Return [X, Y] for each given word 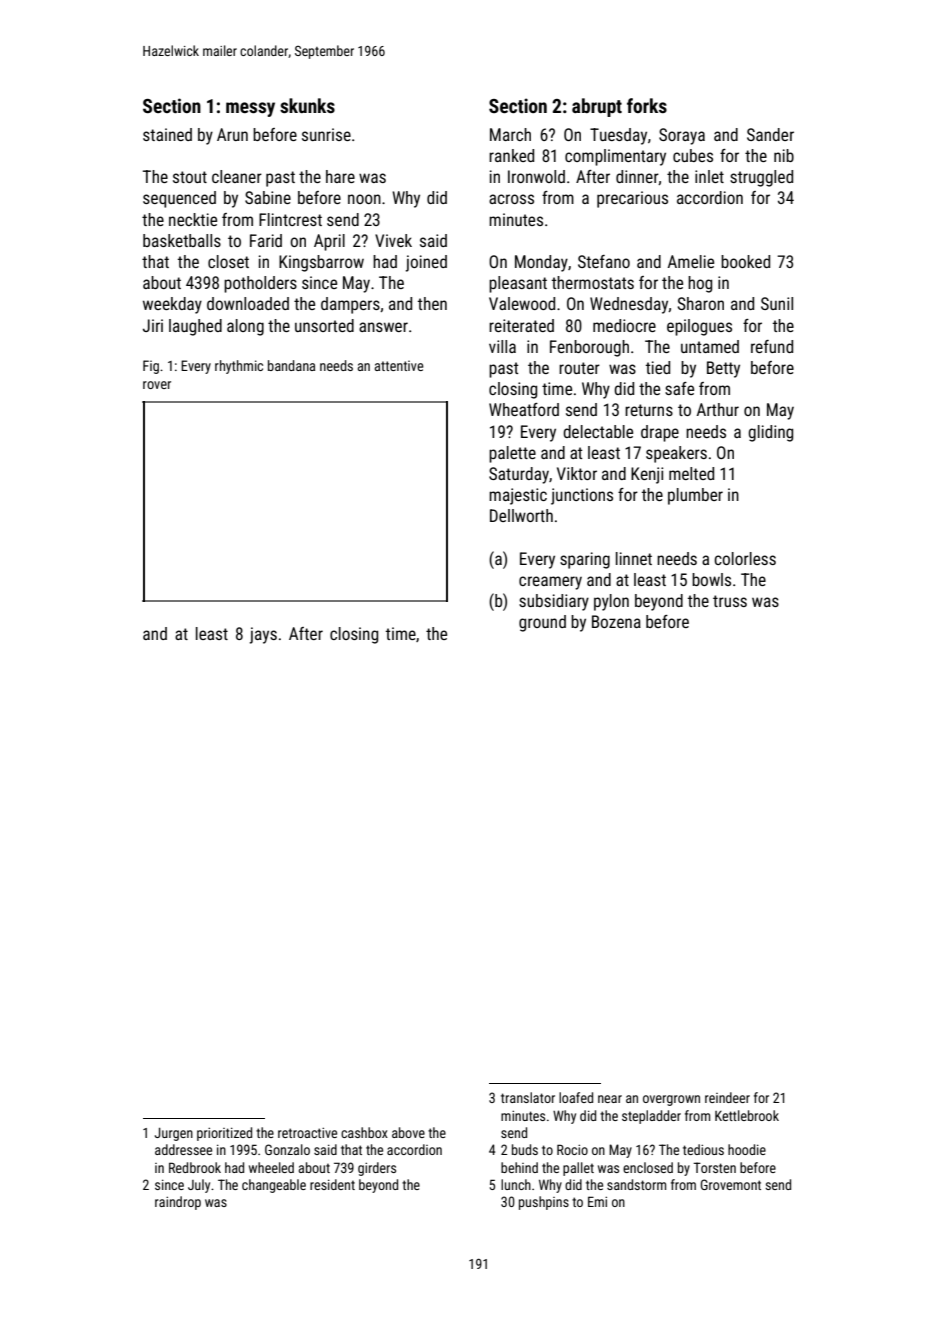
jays [263, 635]
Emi [597, 1201]
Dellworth [521, 515]
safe [679, 388]
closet [228, 261]
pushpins [544, 1203]
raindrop [178, 1203]
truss [730, 601]
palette [512, 454]
